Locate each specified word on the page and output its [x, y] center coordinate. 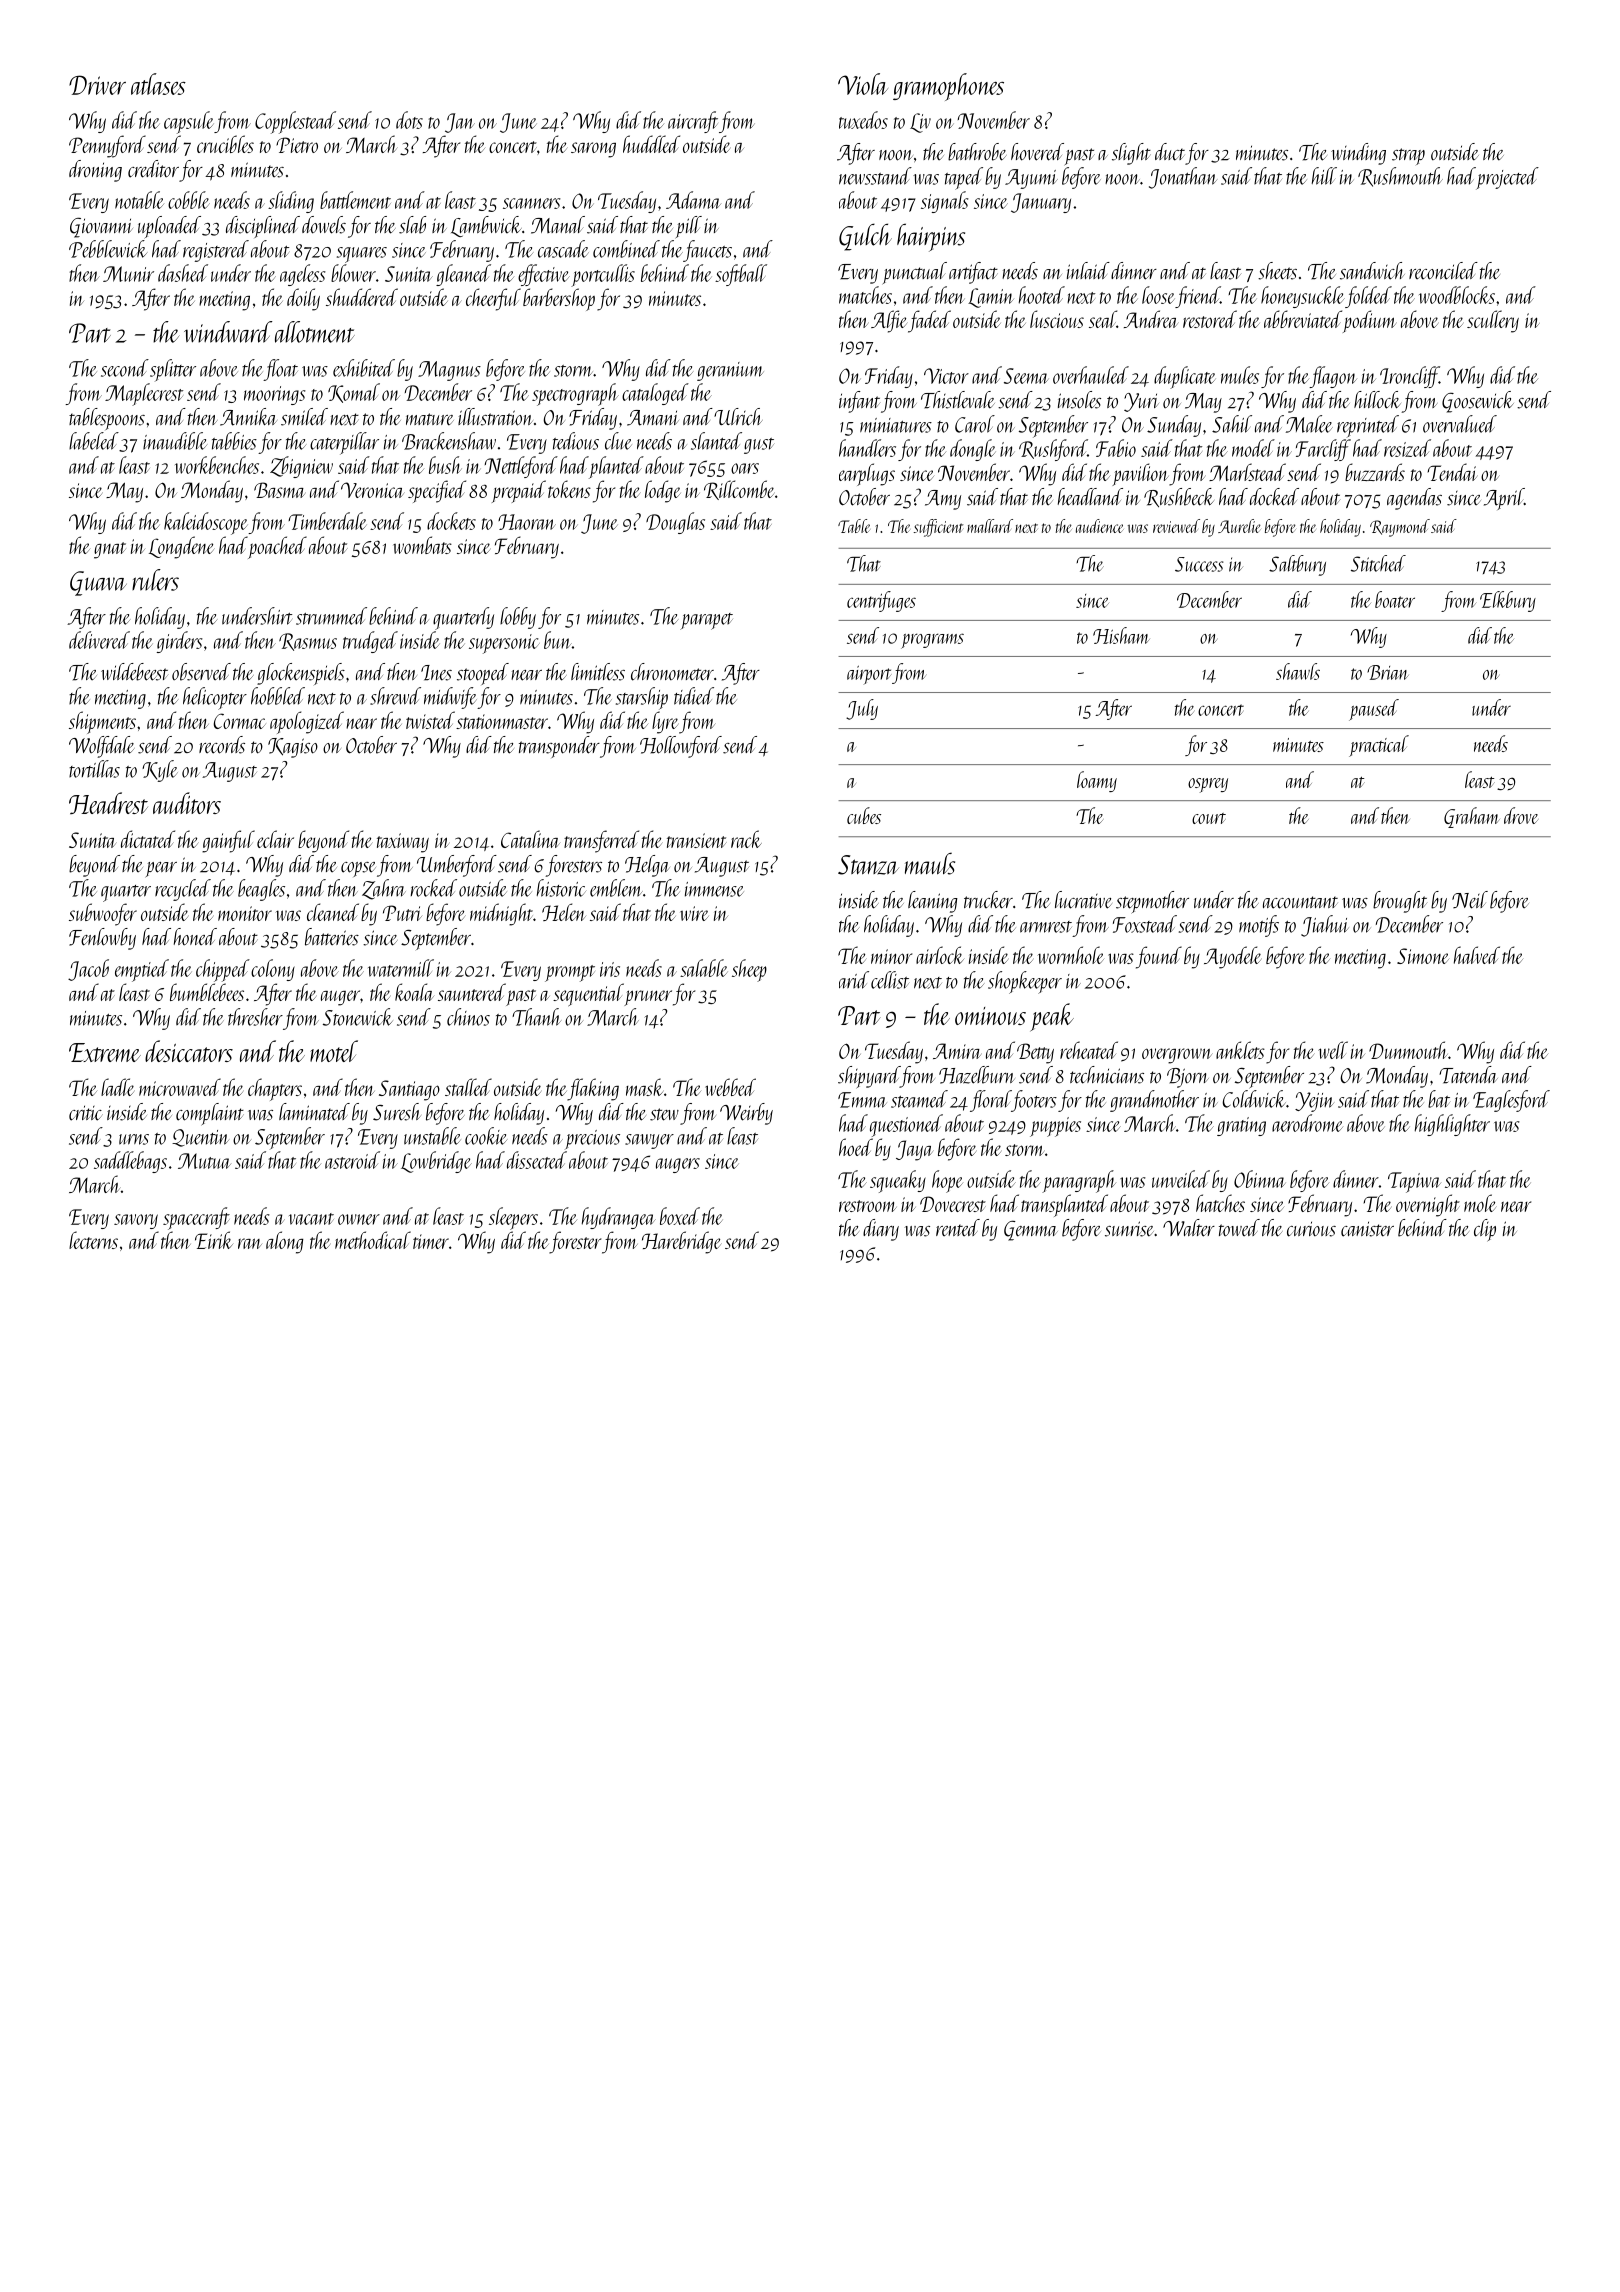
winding [1358, 154]
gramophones [948, 87]
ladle [117, 1087]
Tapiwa [1414, 1182]
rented [958, 1227]
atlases [158, 84]
